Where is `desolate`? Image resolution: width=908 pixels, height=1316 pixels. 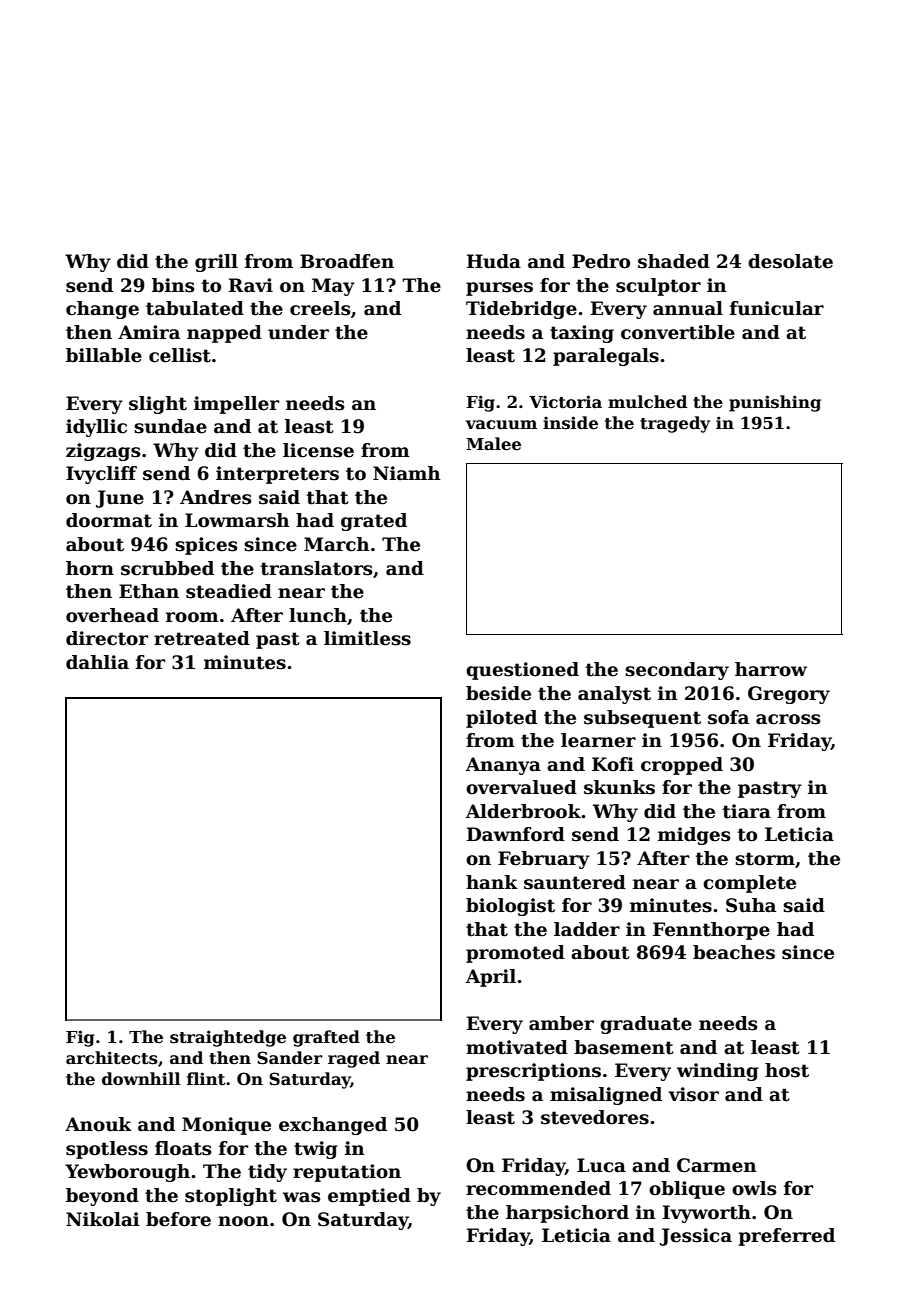
desolate is located at coordinates (790, 261).
